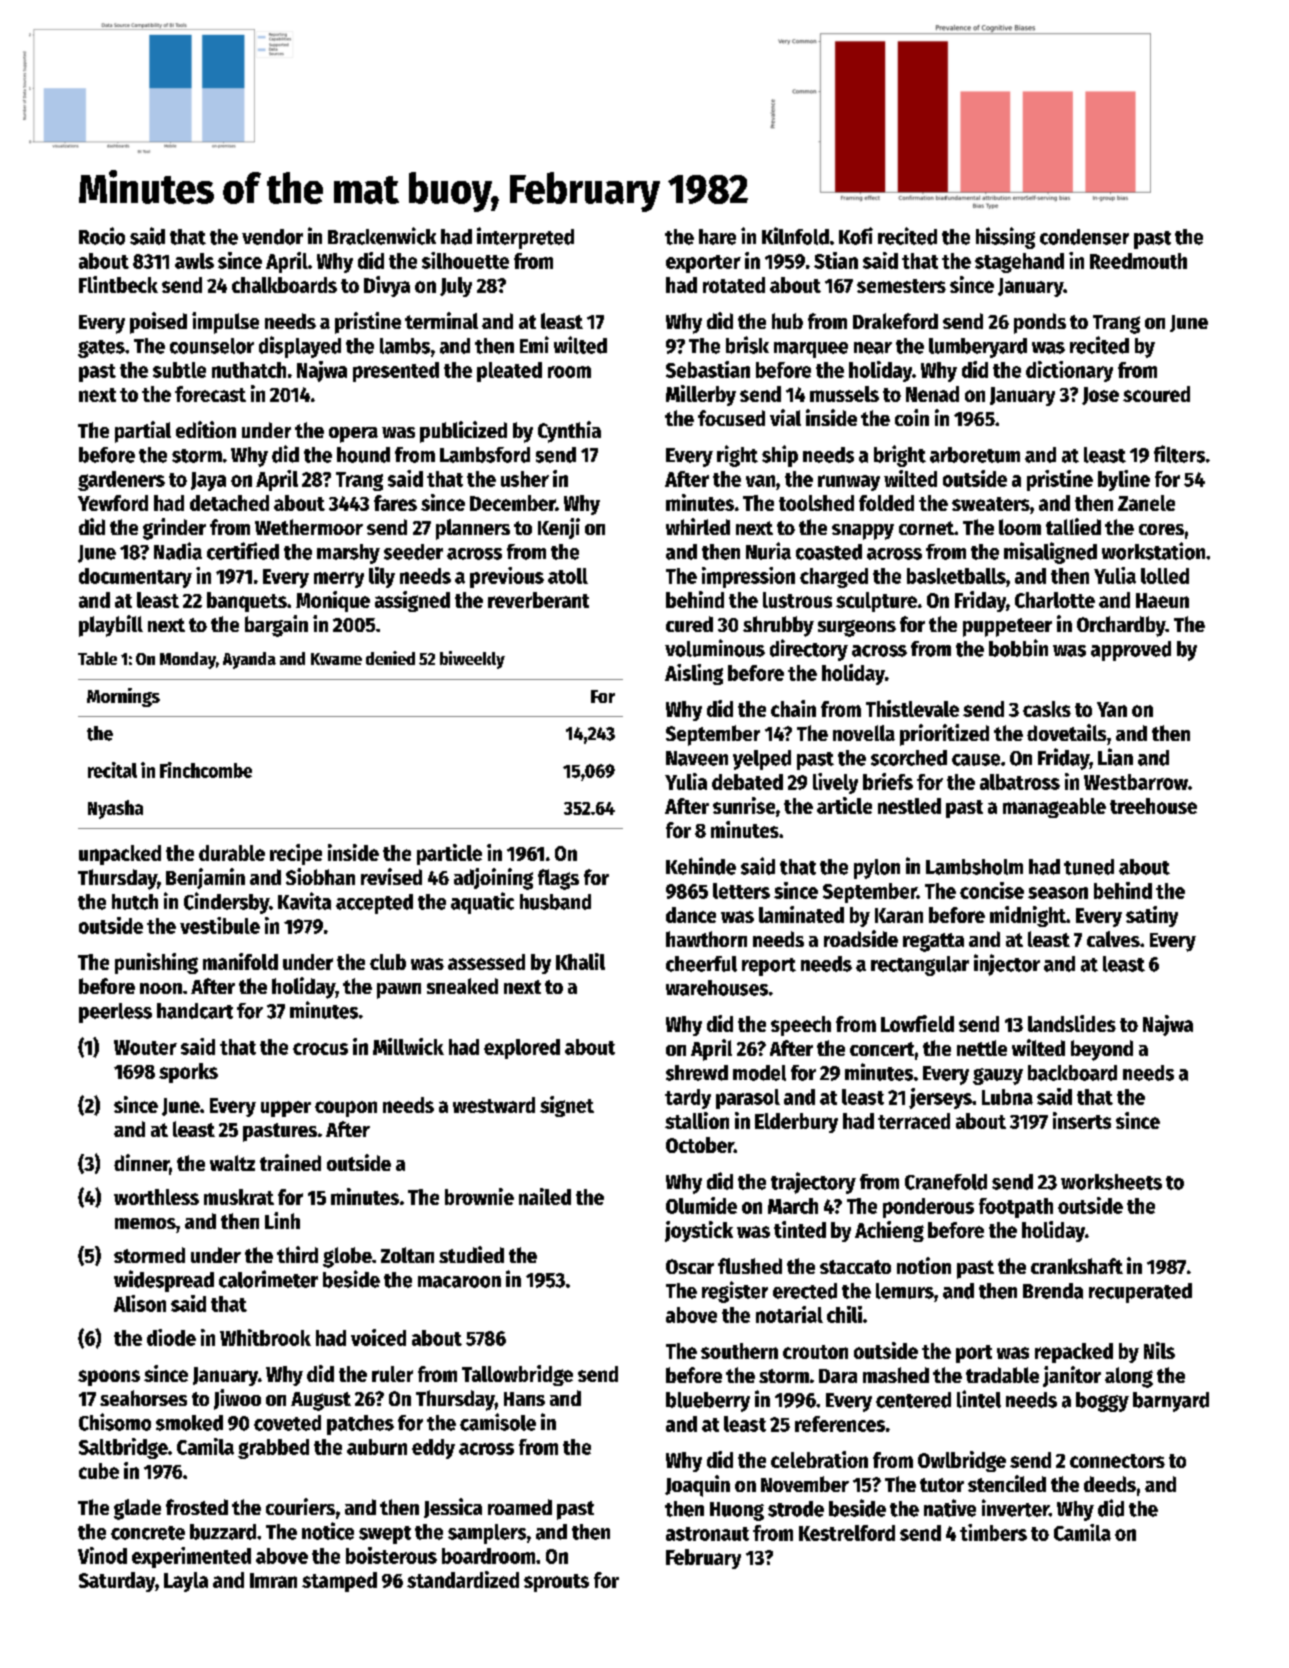 Image resolution: width=1289 pixels, height=1668 pixels. I want to click on sprouts, so click(556, 1583).
